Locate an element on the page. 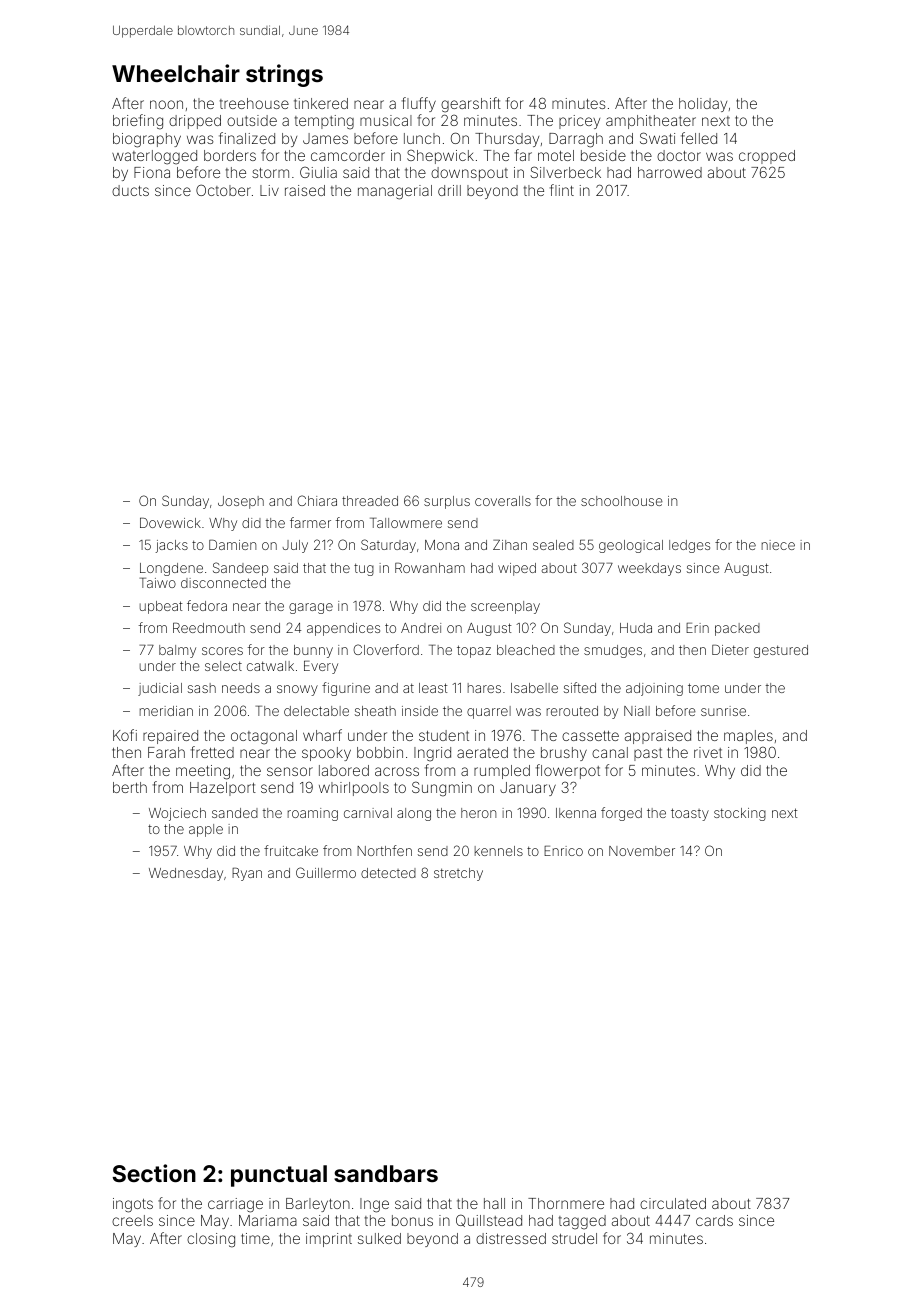  ingots is located at coordinates (133, 1205).
